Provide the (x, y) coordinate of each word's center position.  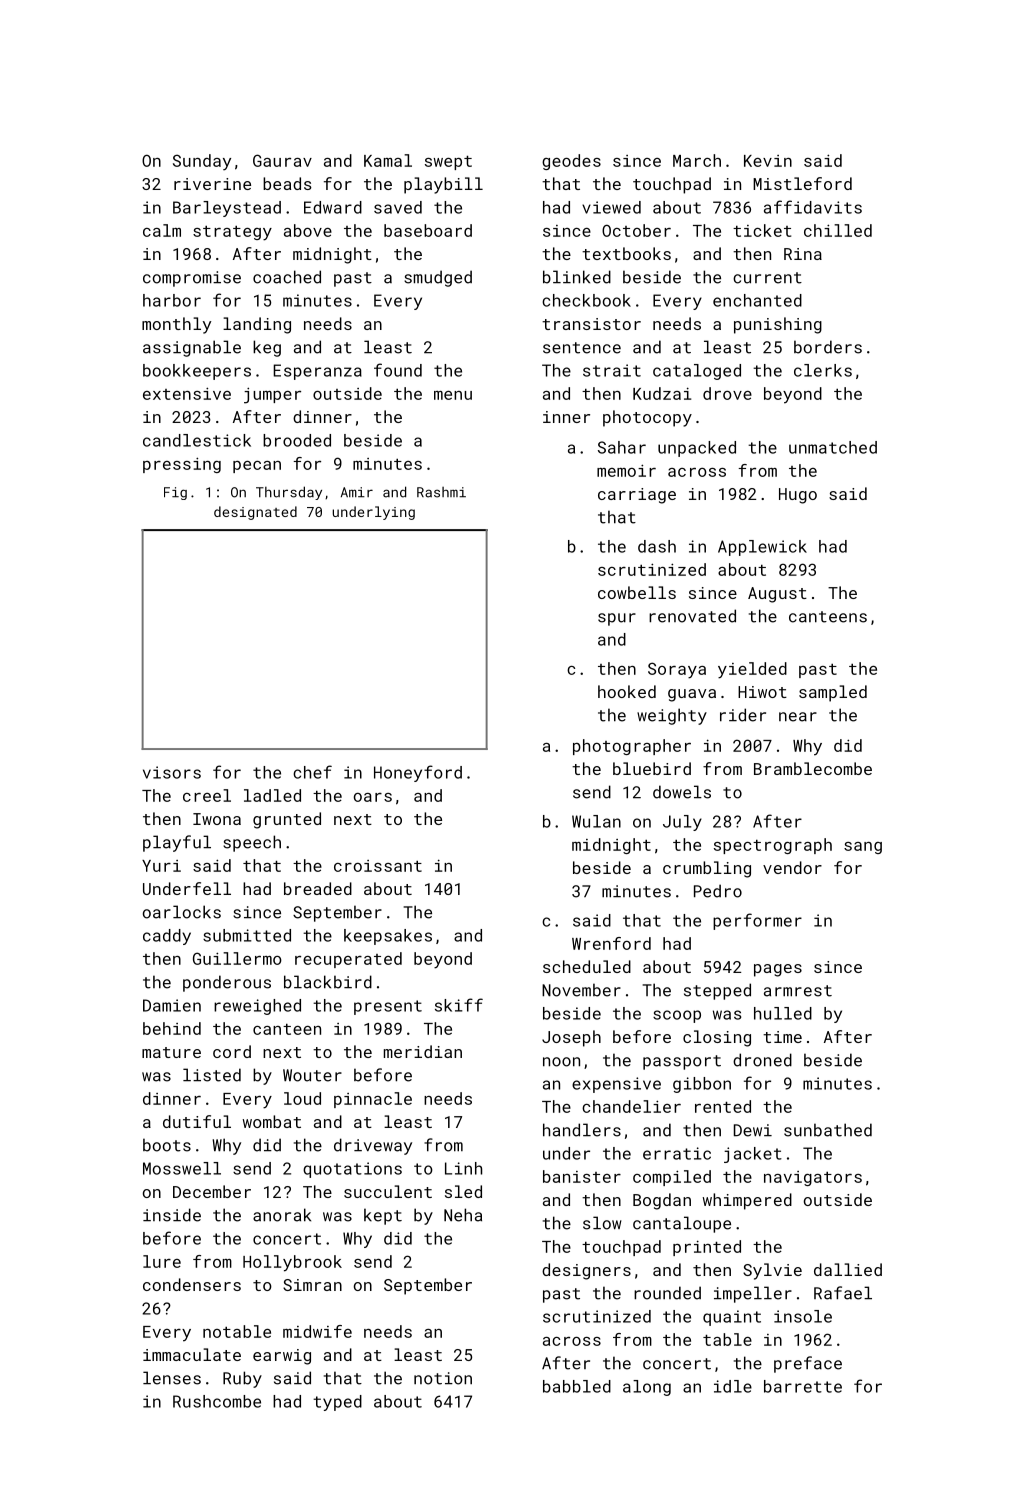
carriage (637, 496)
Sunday (202, 162)
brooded (297, 440)
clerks (823, 370)
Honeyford (418, 773)
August (777, 595)
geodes (571, 162)
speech (252, 843)
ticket (762, 230)
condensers (192, 1284)
